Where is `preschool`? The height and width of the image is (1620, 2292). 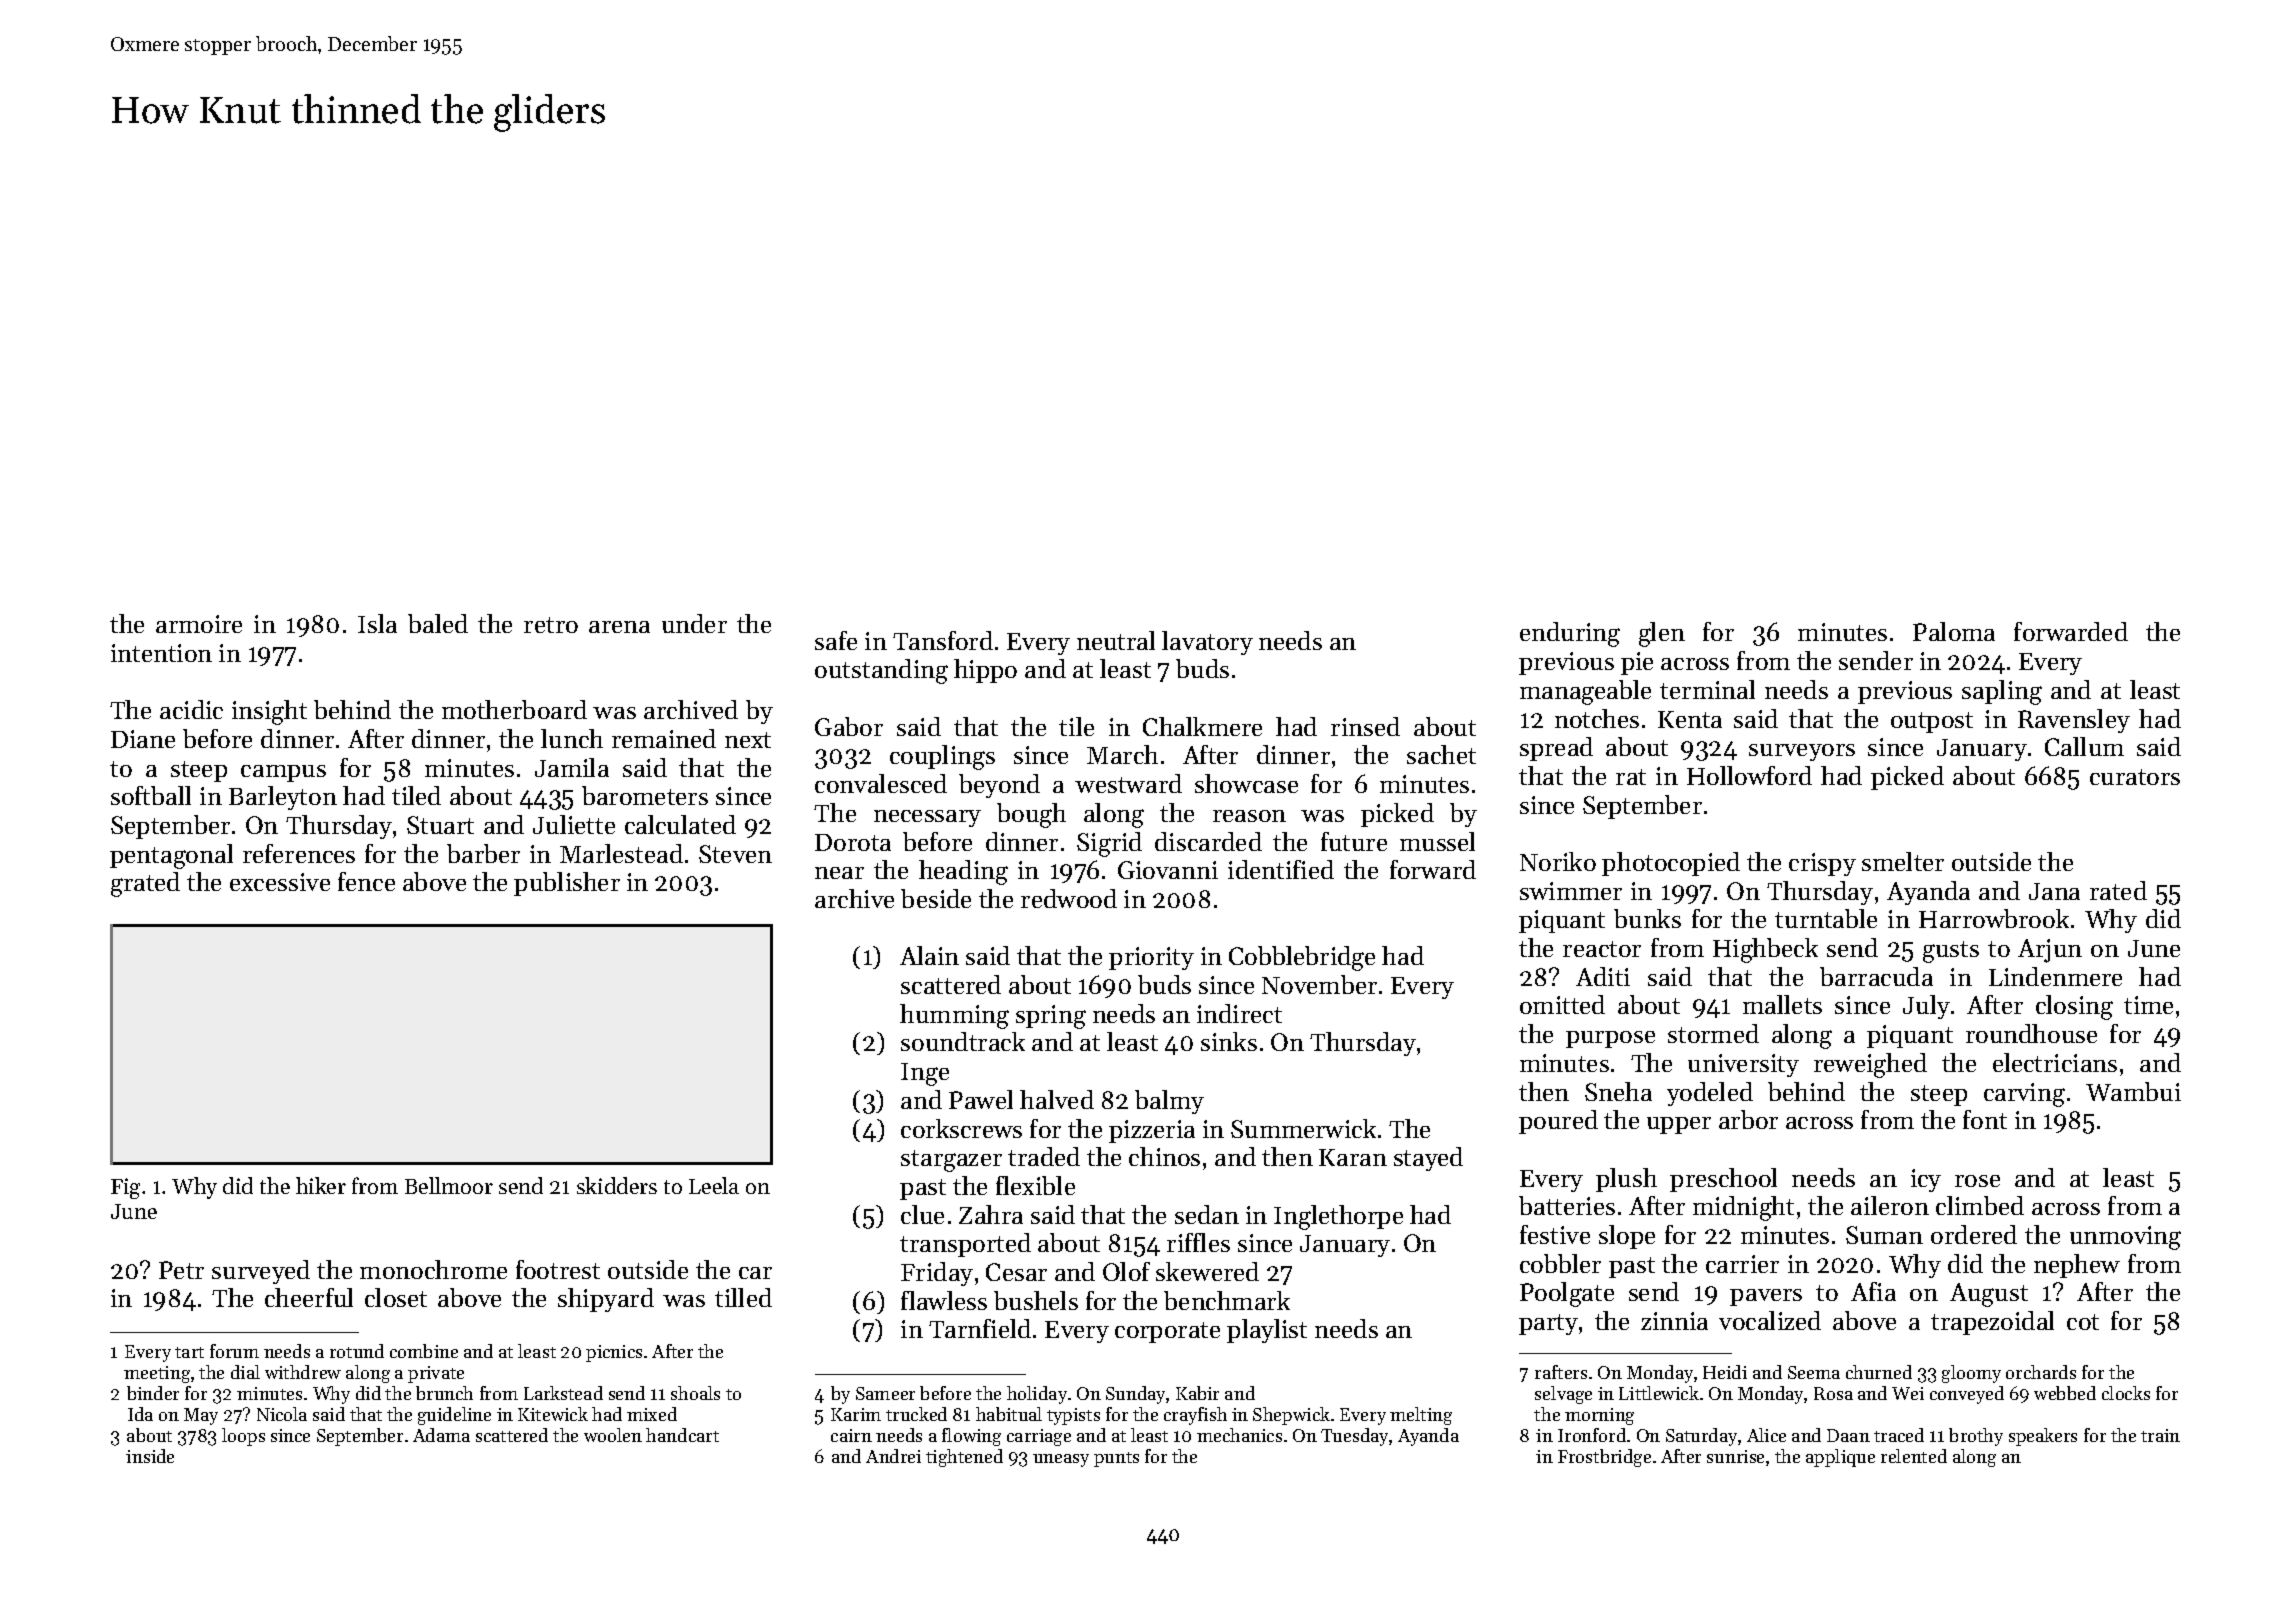
preschool is located at coordinates (1723, 1180).
